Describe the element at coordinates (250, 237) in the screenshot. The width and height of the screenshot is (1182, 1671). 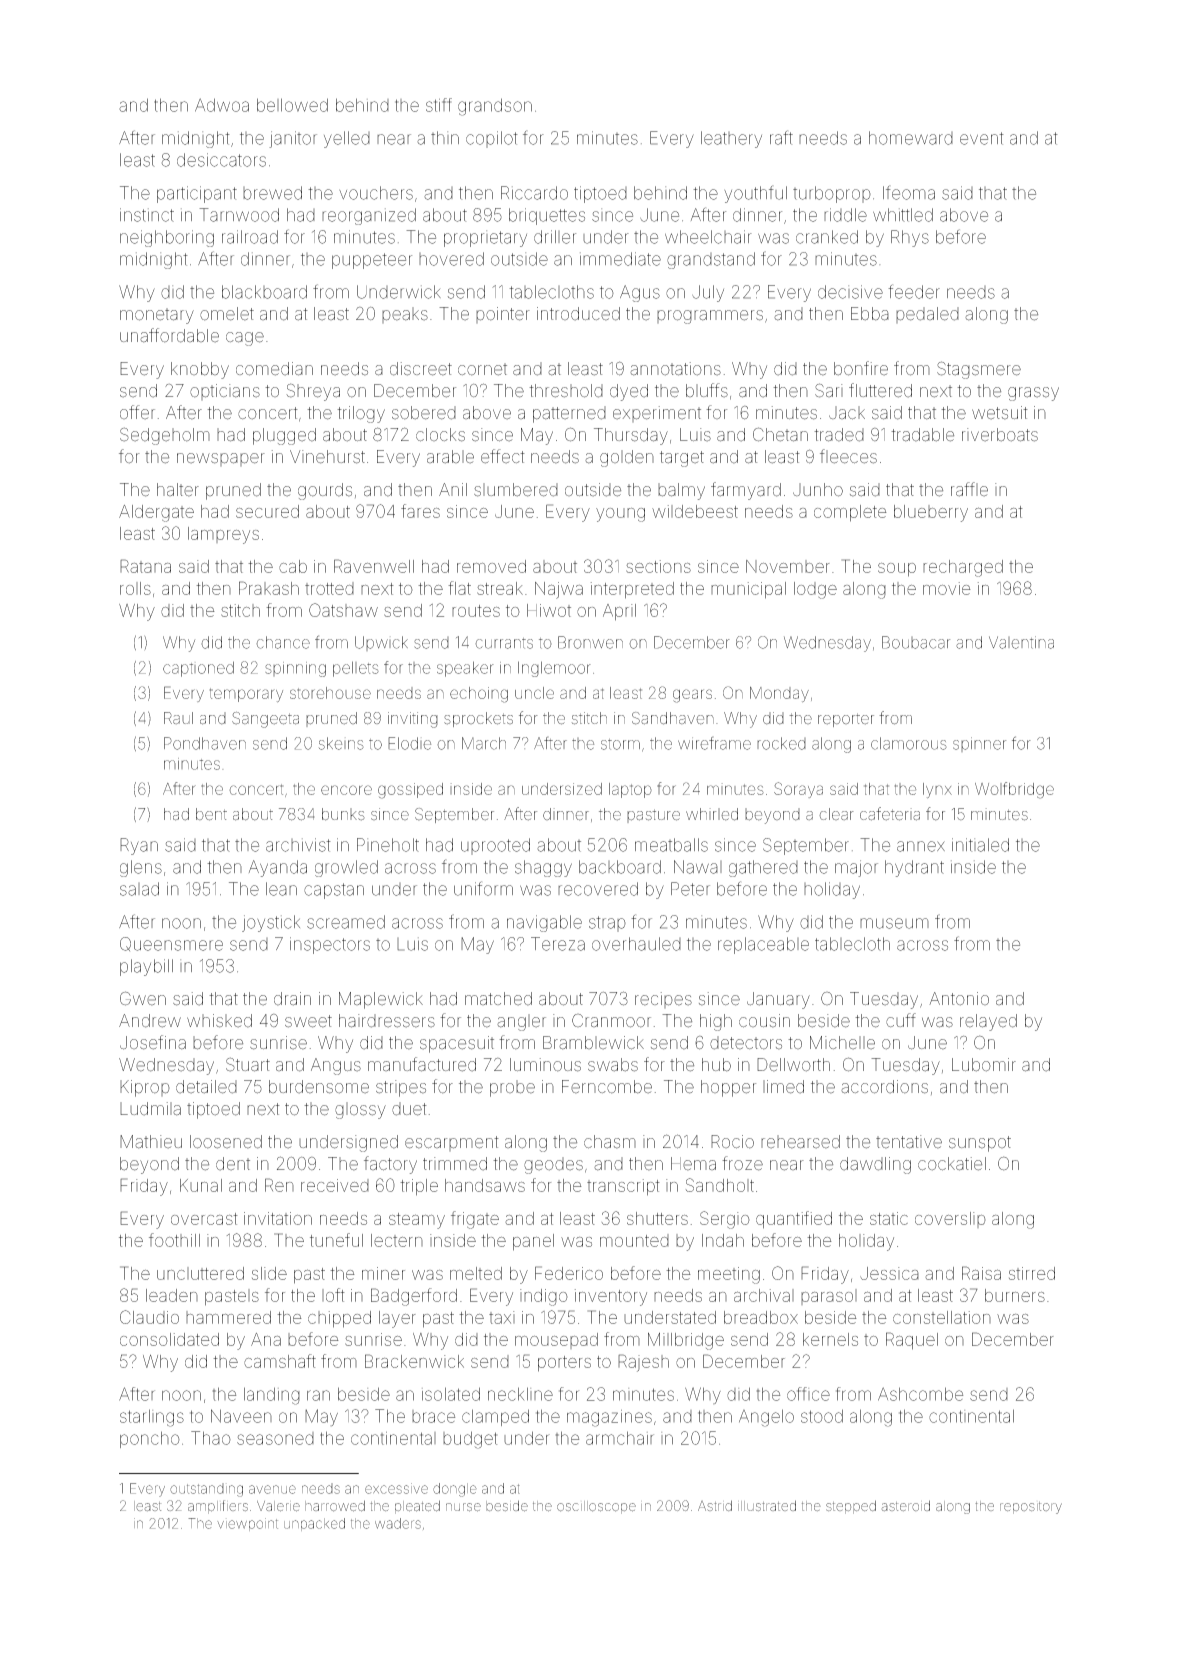
I see `railroad` at that location.
